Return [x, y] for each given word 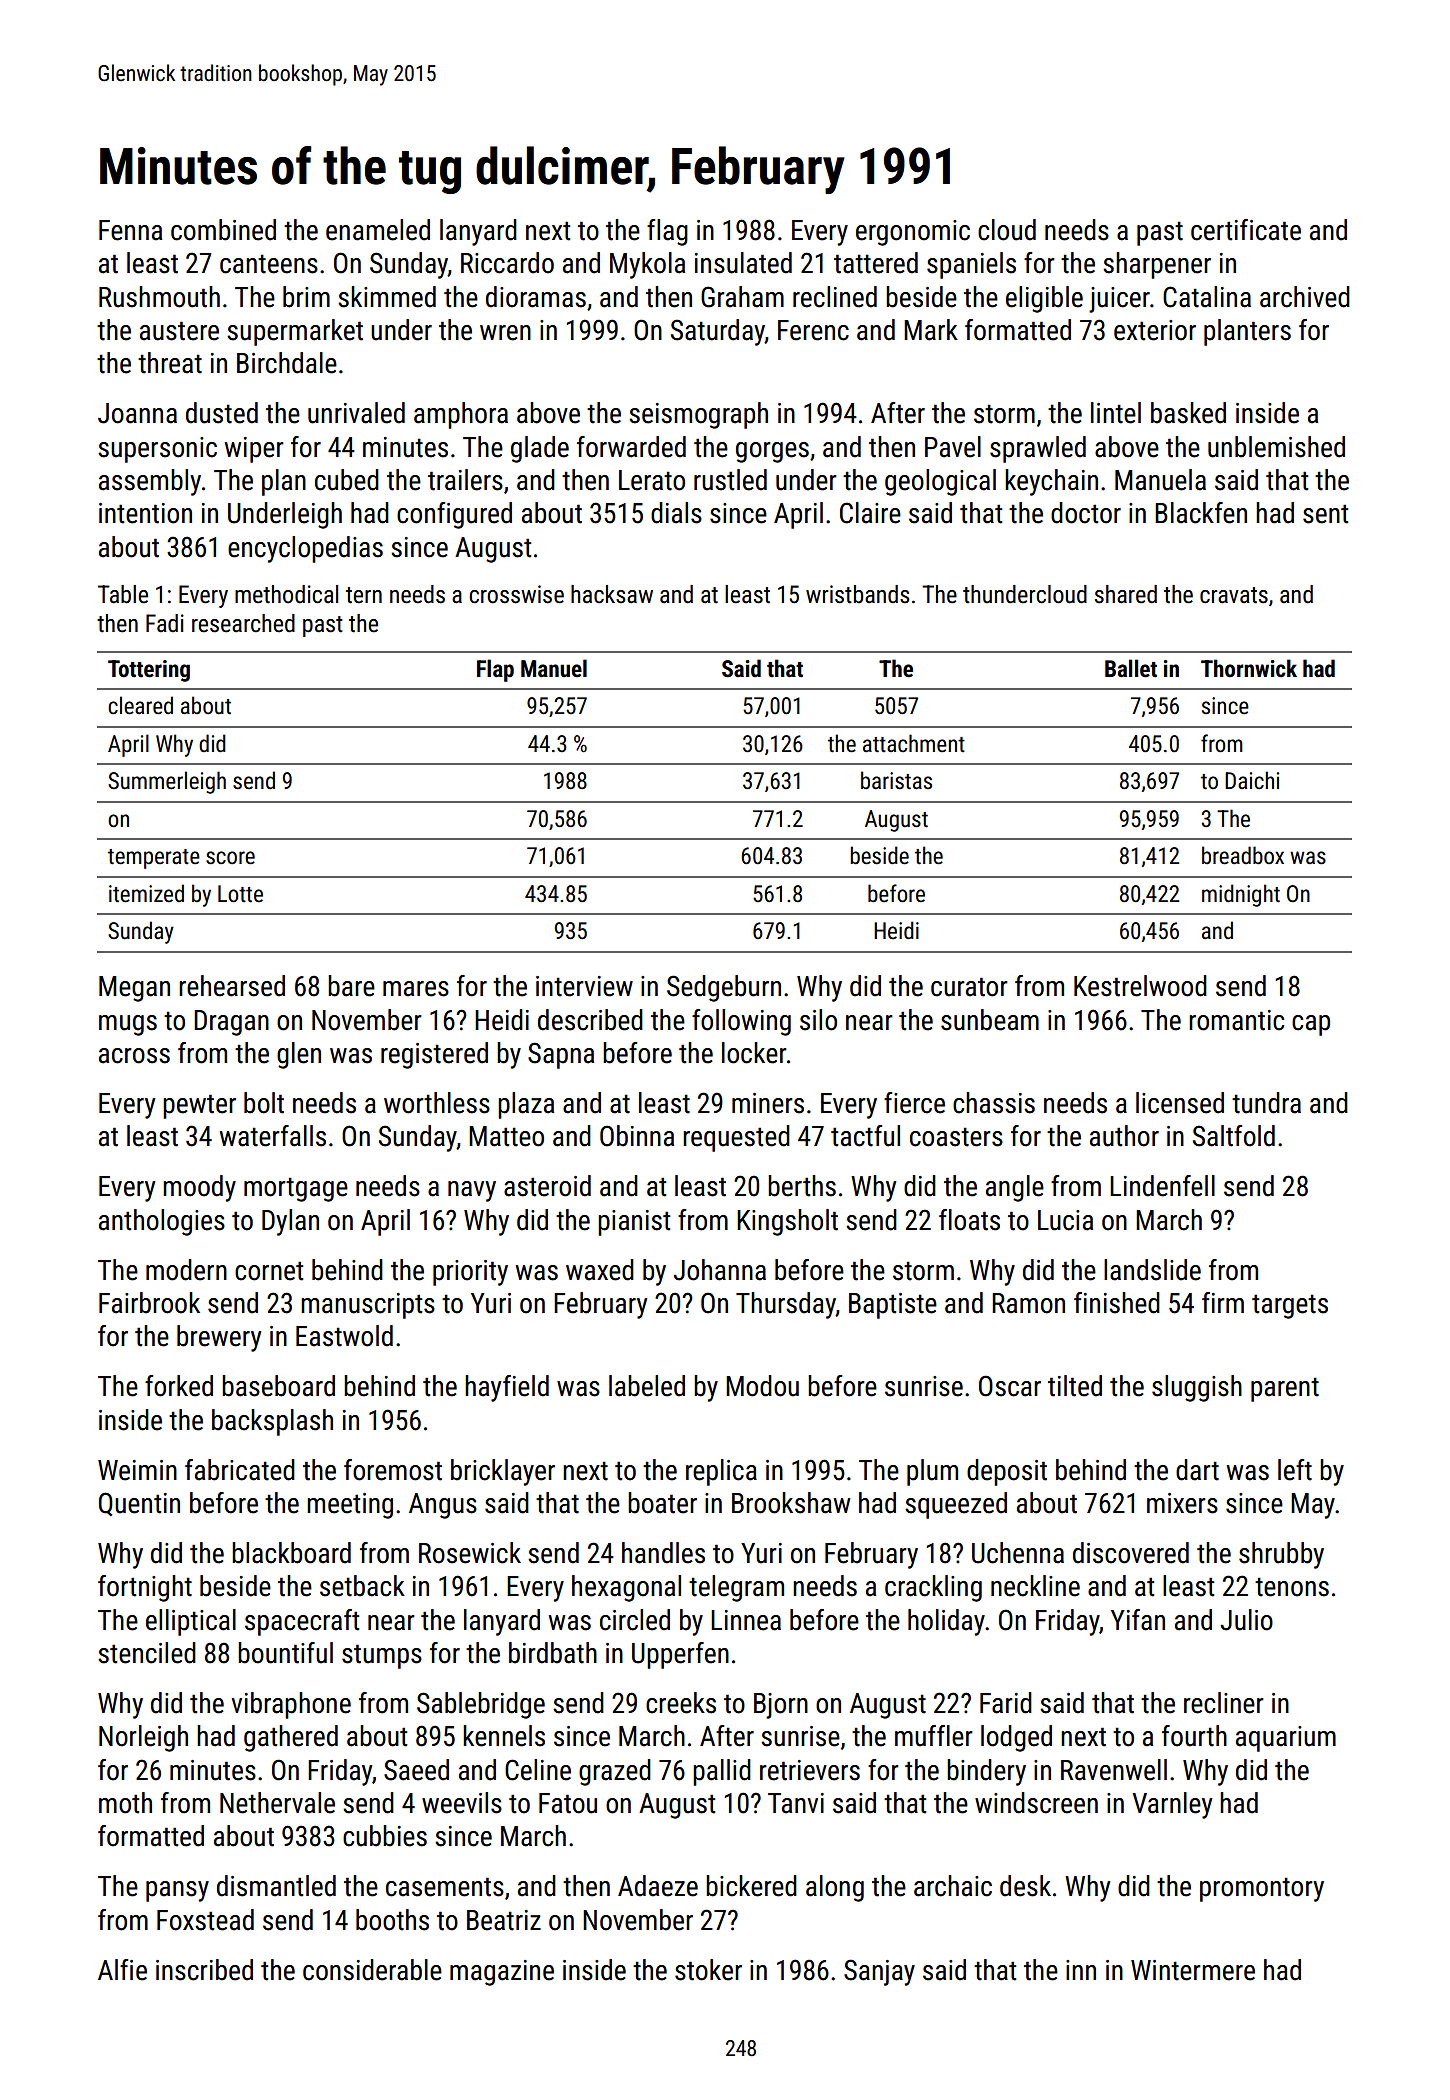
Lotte [240, 894]
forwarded [631, 447]
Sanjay [879, 1972]
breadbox [1243, 855]
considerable [372, 1970]
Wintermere [1193, 1970]
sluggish [1197, 1388]
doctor [1086, 513]
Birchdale [287, 363]
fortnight [145, 1588]
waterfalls [273, 1136]
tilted [1075, 1386]
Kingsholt [787, 1222]
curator [969, 987]
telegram [736, 1588]
